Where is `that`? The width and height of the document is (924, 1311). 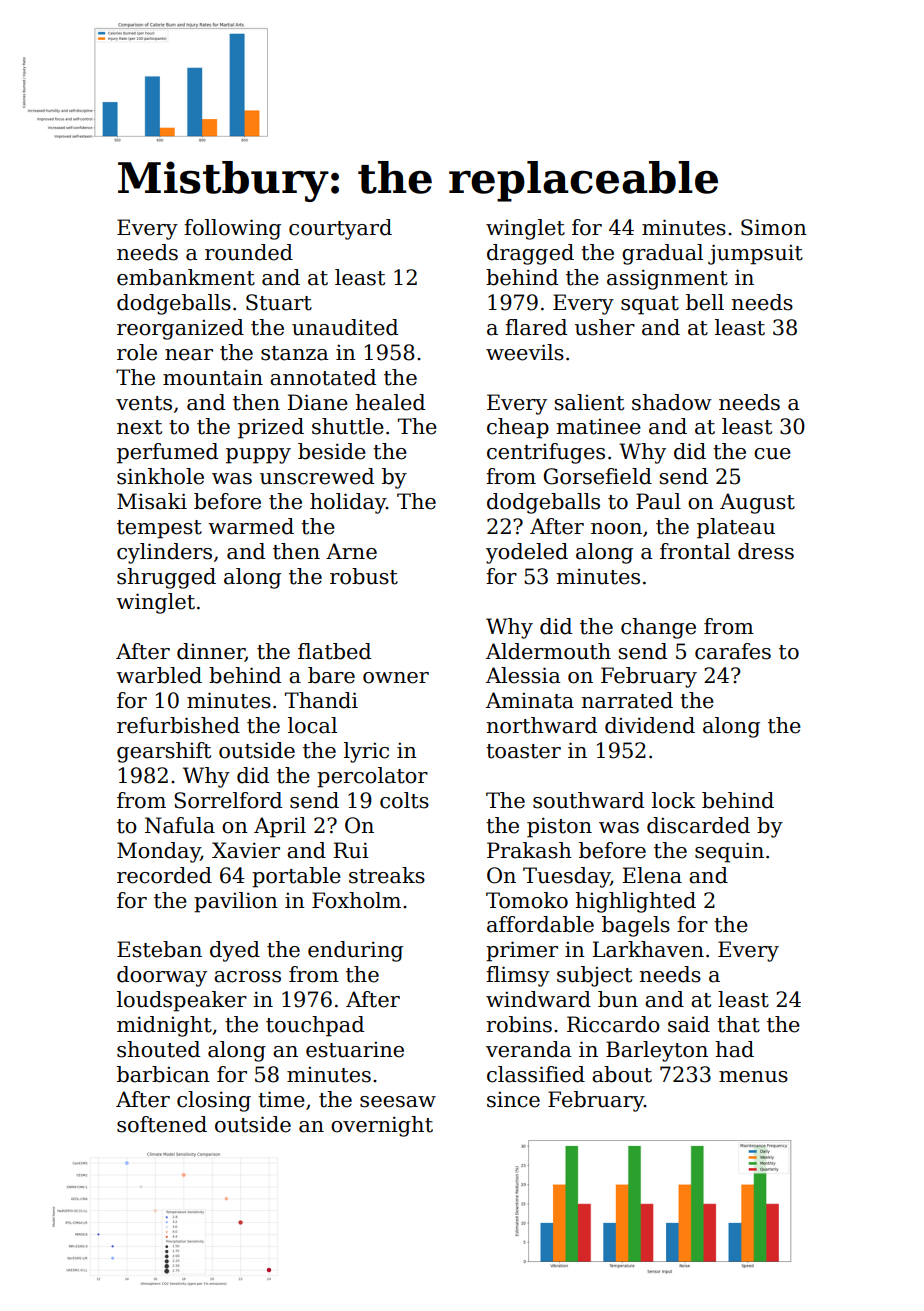 that is located at coordinates (738, 1024).
